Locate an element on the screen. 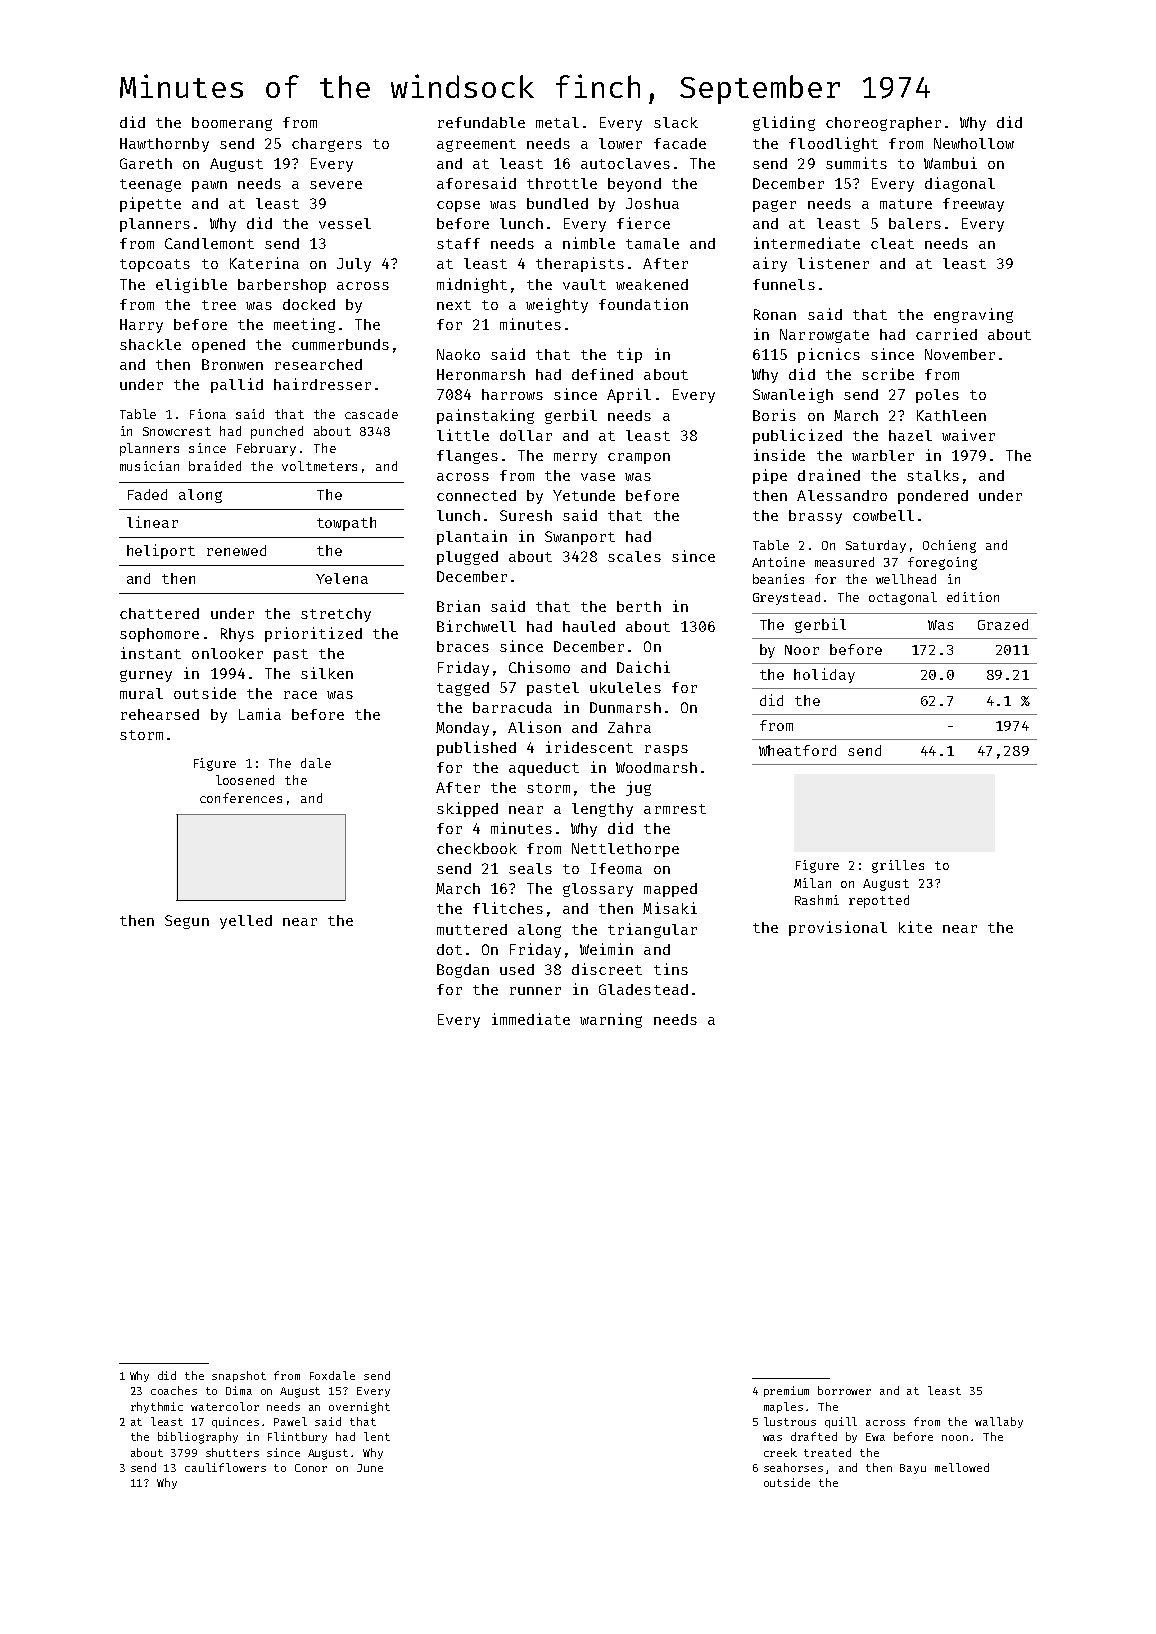 This screenshot has width=1156, height=1634. Conor is located at coordinates (311, 1468).
